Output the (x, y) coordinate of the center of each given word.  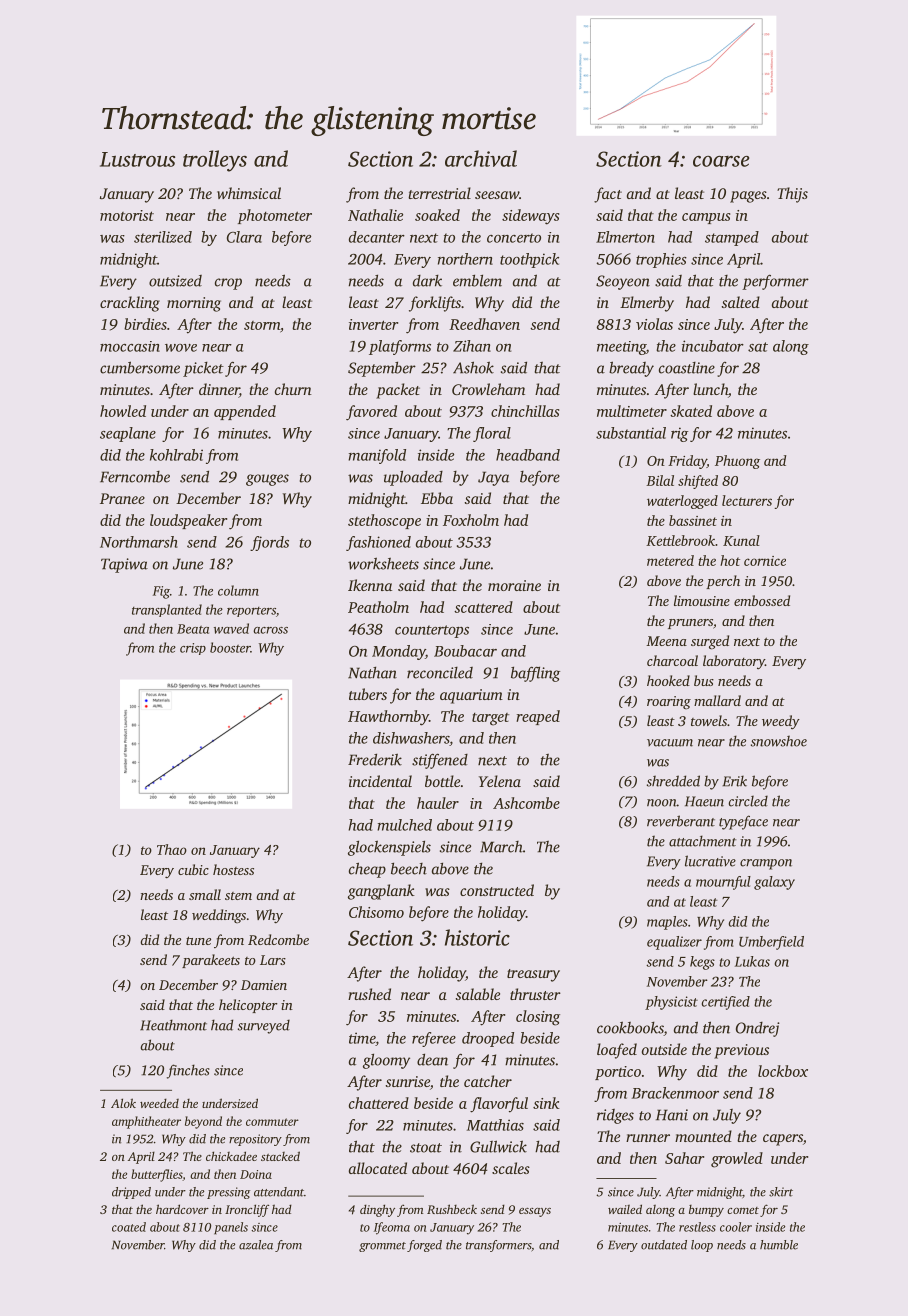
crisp (193, 649)
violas (654, 324)
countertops (432, 631)
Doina (256, 1174)
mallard (717, 700)
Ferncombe (135, 477)
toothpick (529, 260)
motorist (127, 215)
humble (779, 1245)
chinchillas (525, 411)
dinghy (377, 1210)
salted (741, 302)
